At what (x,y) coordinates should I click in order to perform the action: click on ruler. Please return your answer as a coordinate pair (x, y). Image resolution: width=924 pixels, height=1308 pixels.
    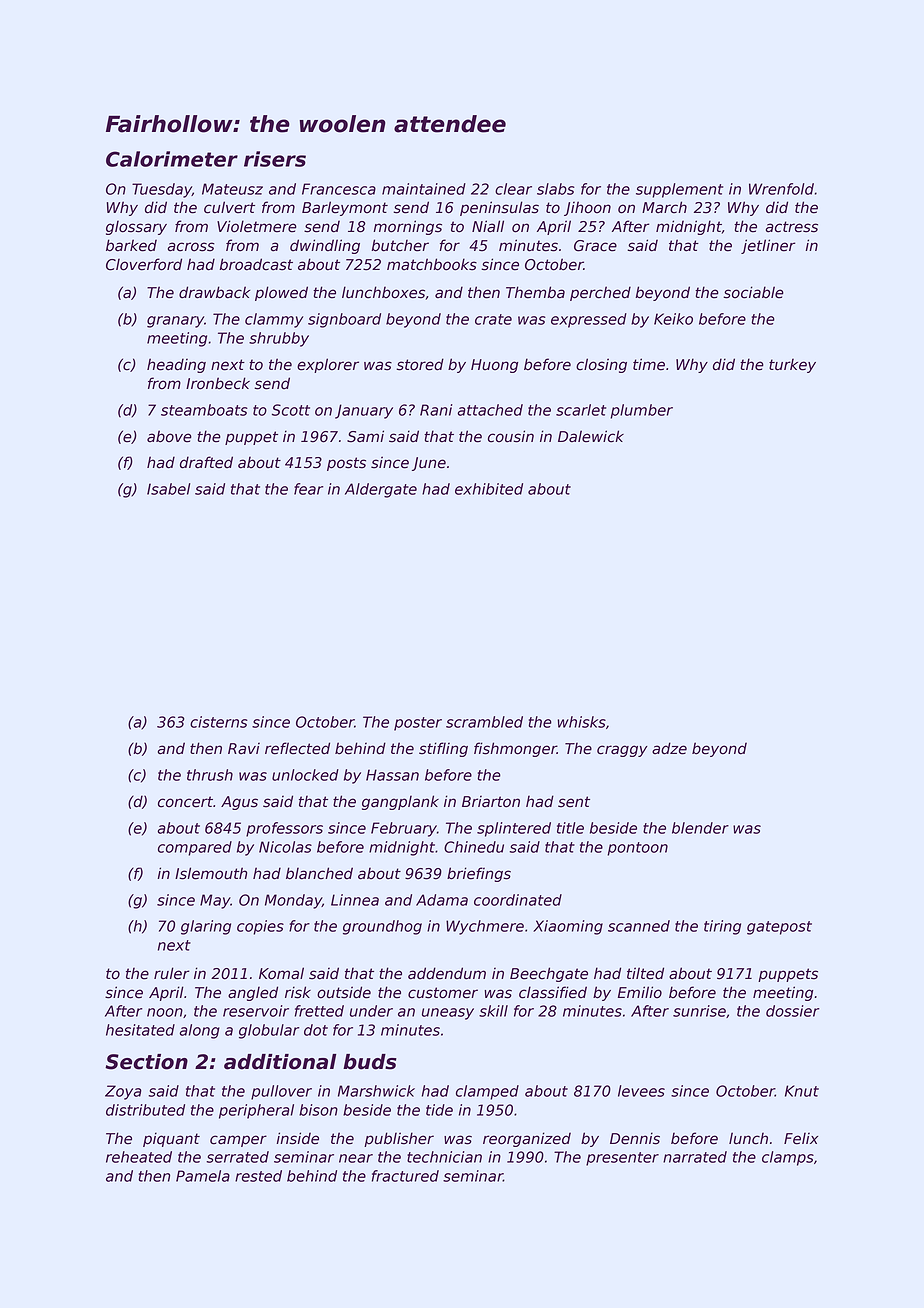
    Looking at the image, I should click on (171, 973).
